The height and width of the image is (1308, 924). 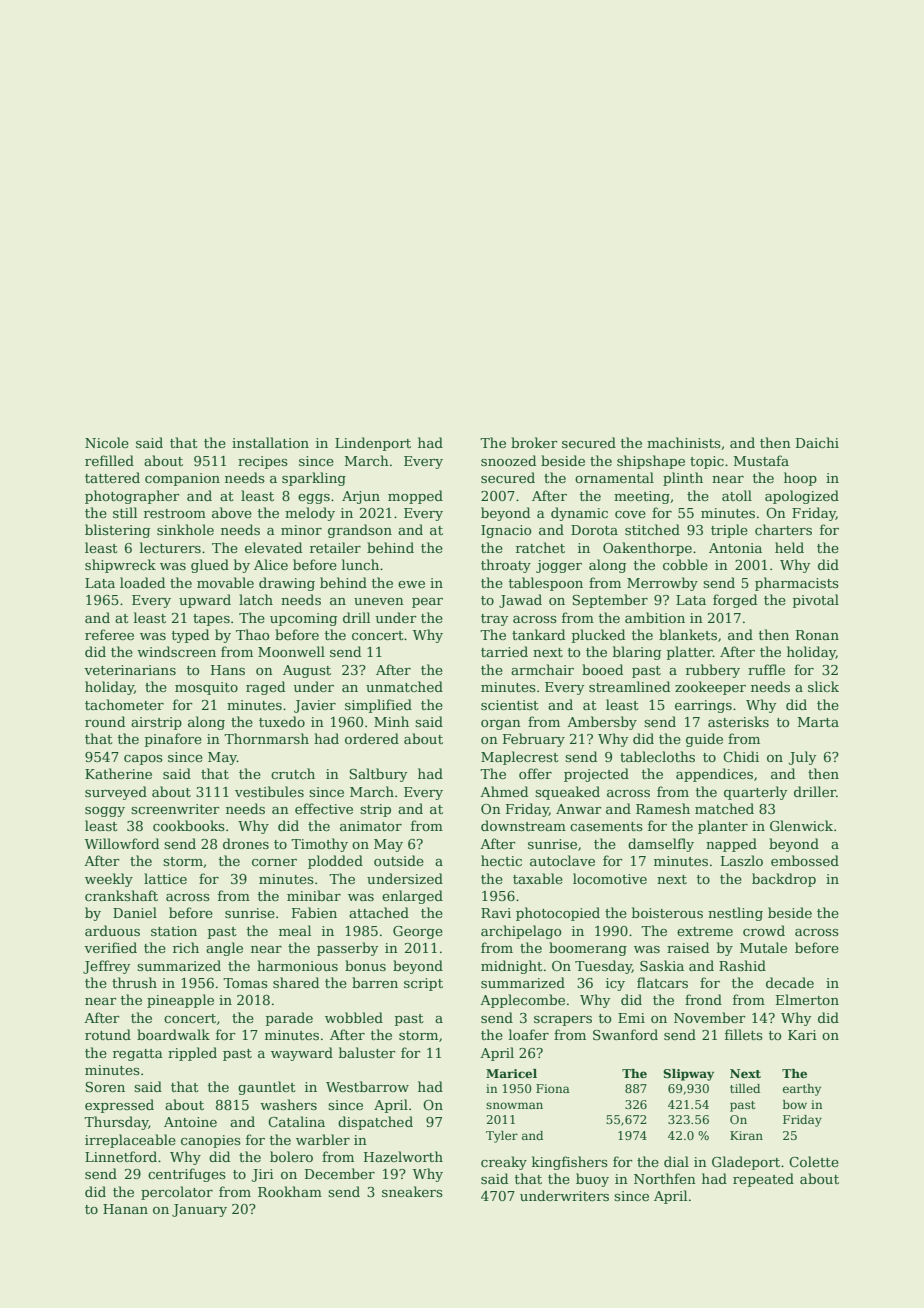 I want to click on July, so click(x=802, y=758).
